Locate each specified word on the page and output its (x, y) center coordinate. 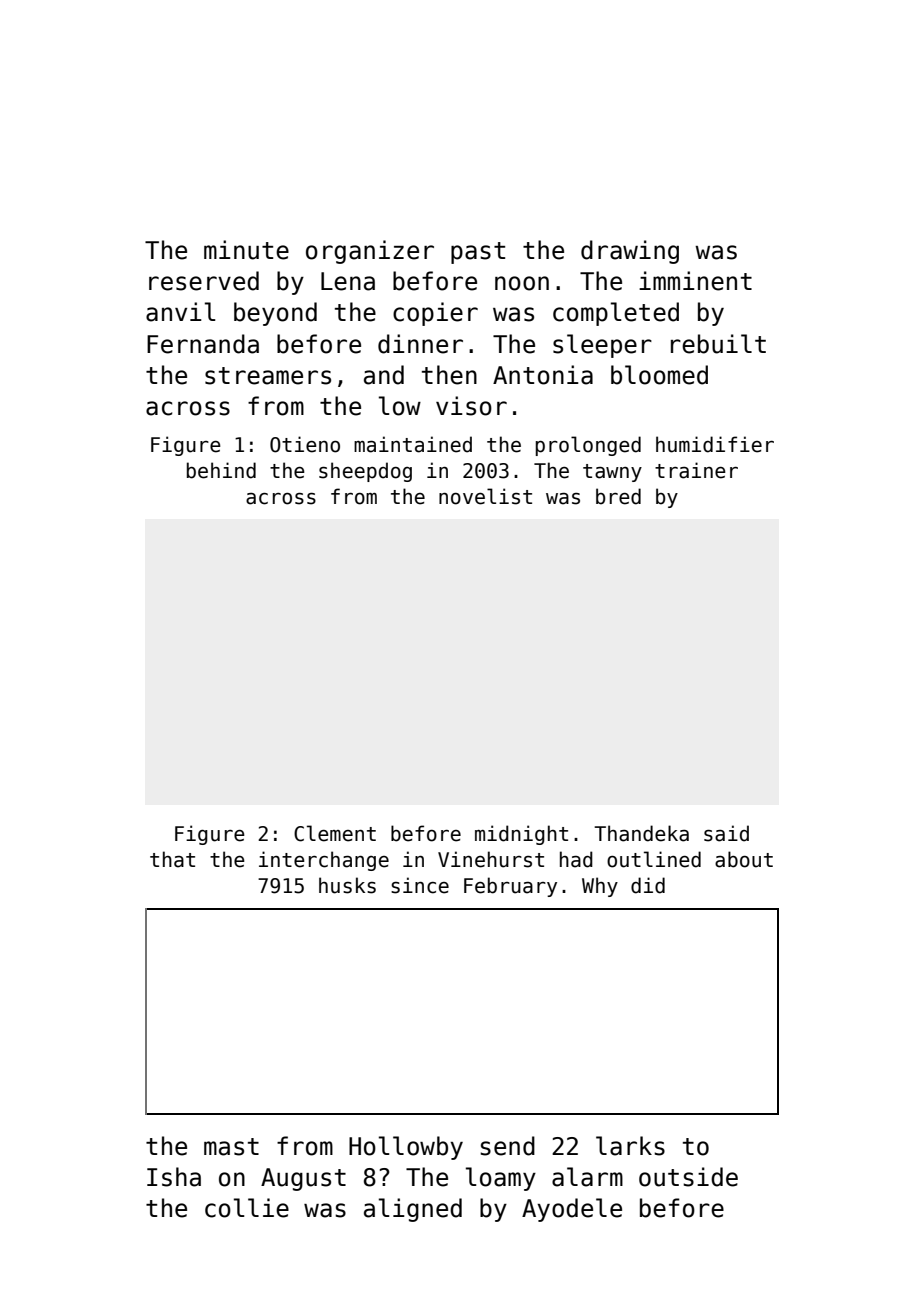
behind (221, 470)
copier (435, 314)
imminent (695, 281)
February (510, 887)
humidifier (715, 444)
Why (600, 887)
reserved (204, 281)
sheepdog (365, 472)
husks (347, 885)
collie (247, 1208)
